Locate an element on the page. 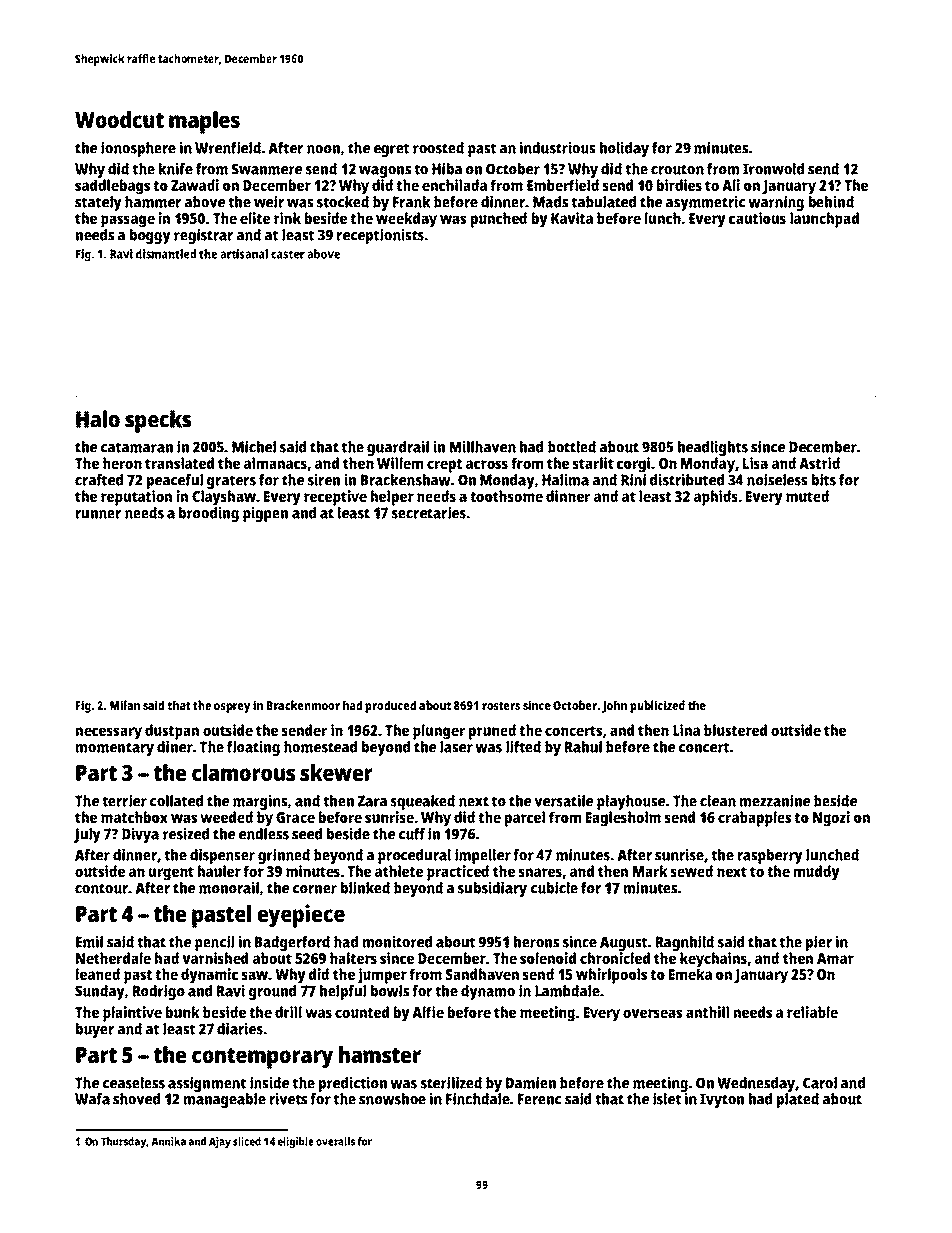 Image resolution: width=952 pixels, height=1233 pixels. behind is located at coordinates (831, 202).
